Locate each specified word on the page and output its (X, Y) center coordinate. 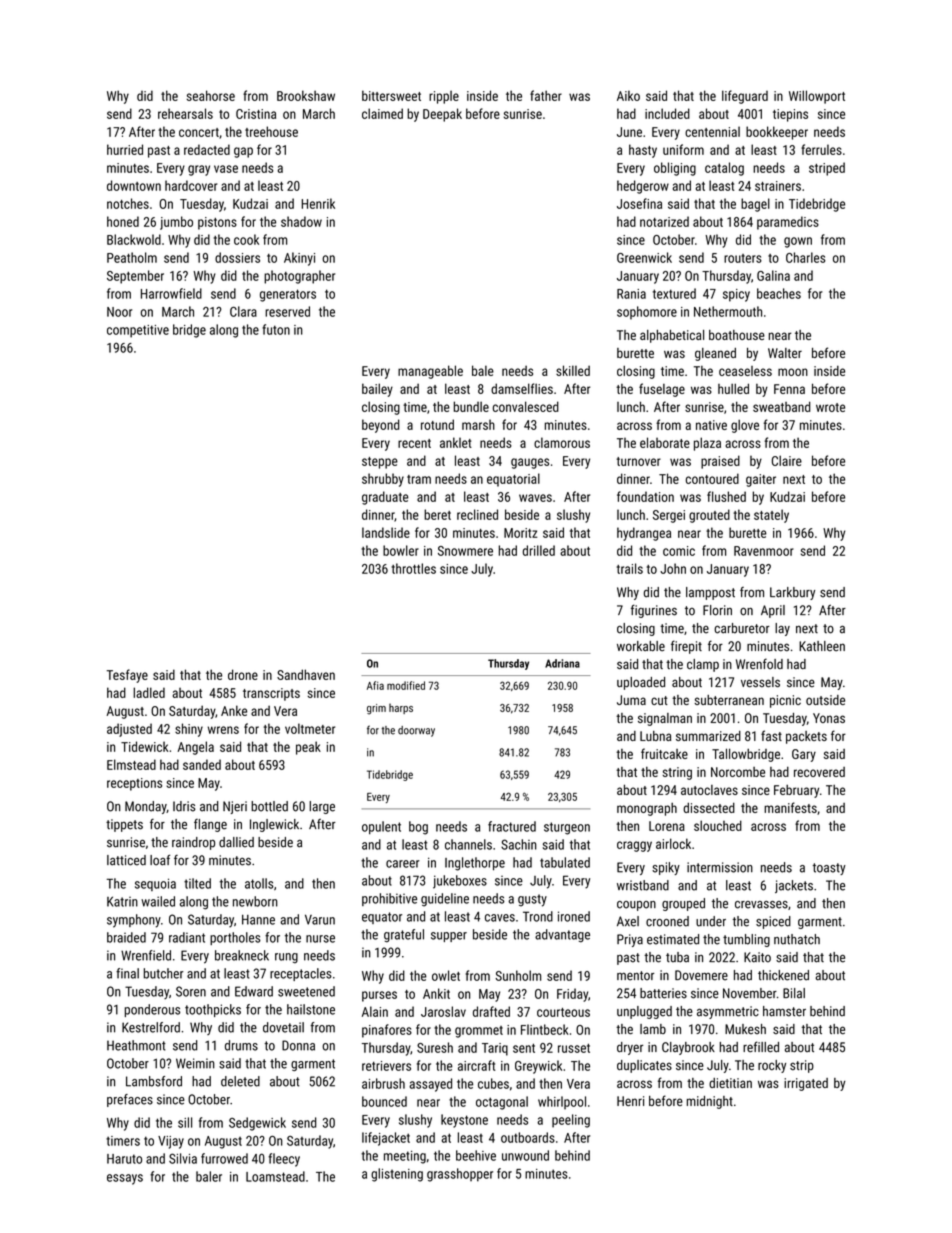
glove (745, 426)
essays (125, 1179)
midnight (710, 1102)
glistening (397, 1175)
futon (276, 329)
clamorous (562, 442)
